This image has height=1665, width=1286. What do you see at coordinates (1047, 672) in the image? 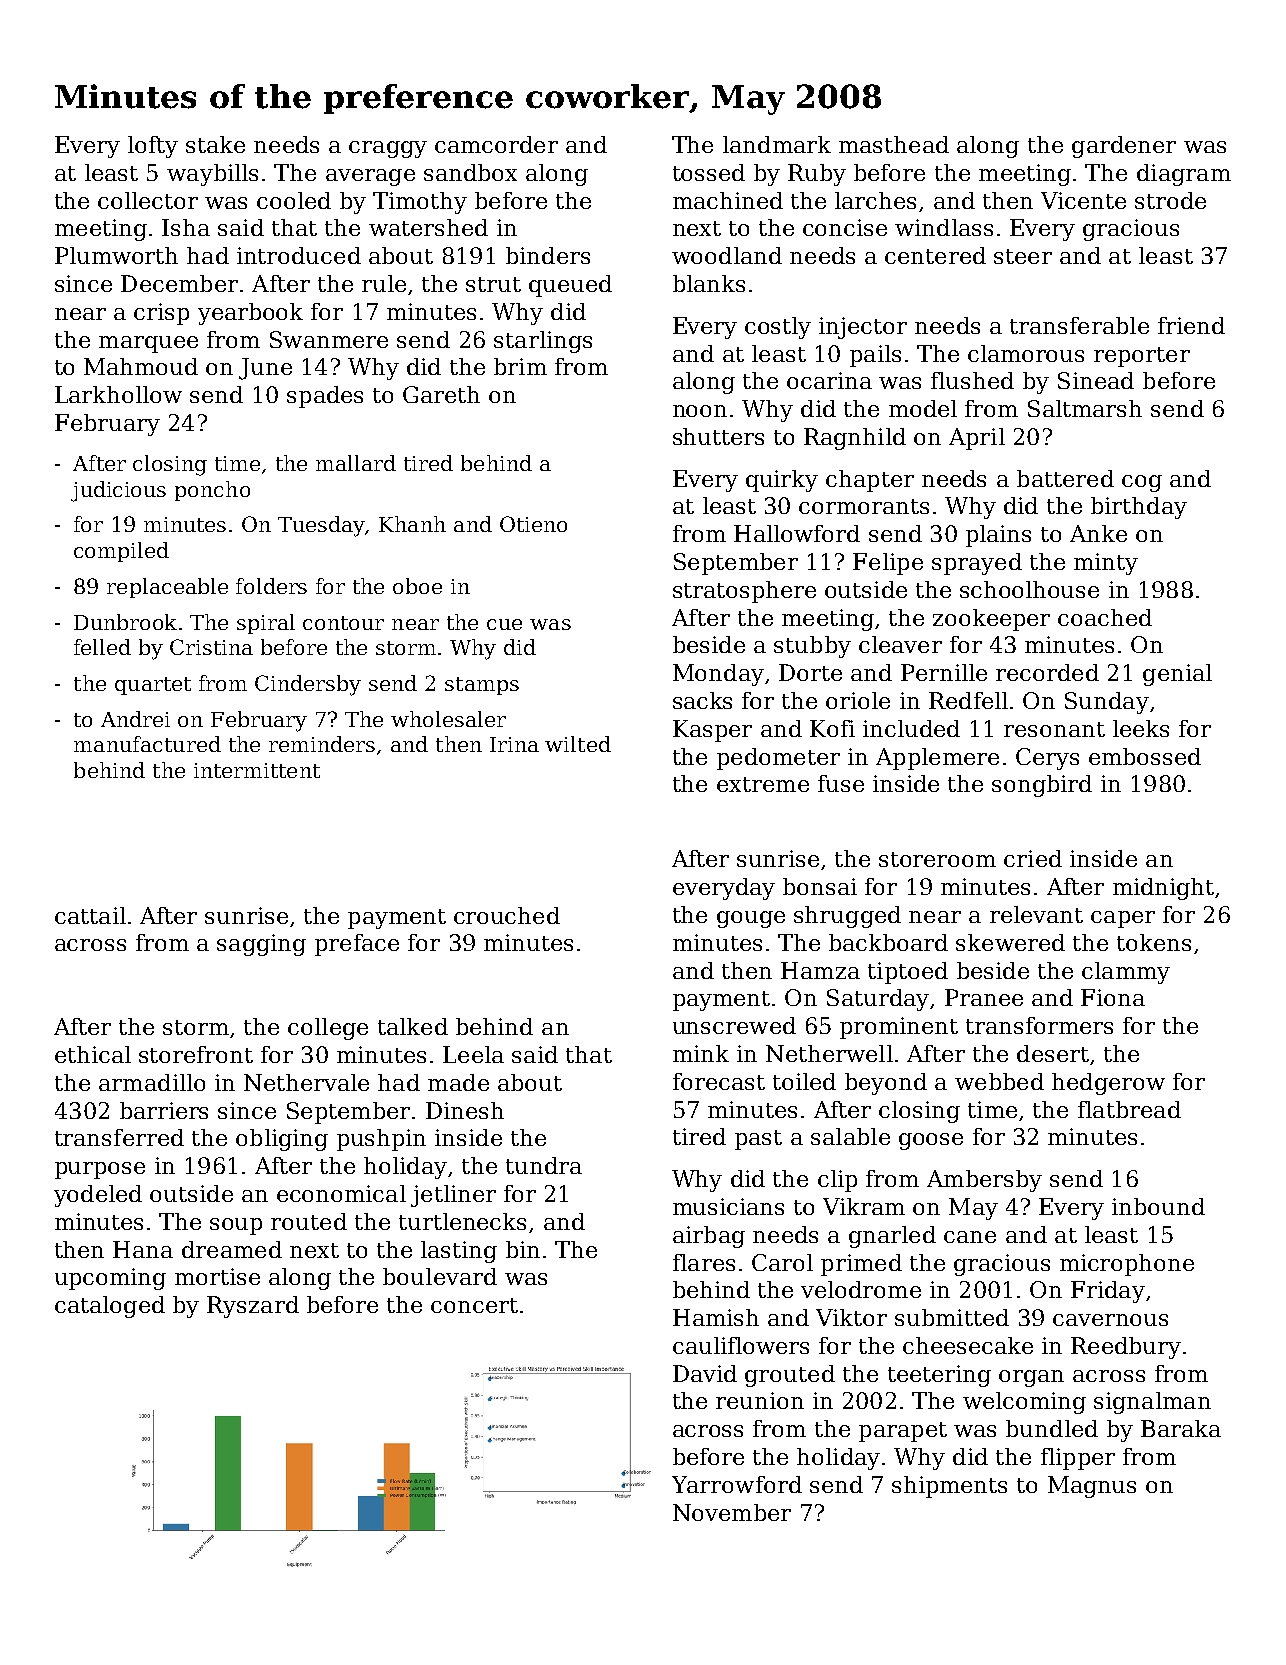
I see `recorded` at bounding box center [1047, 672].
